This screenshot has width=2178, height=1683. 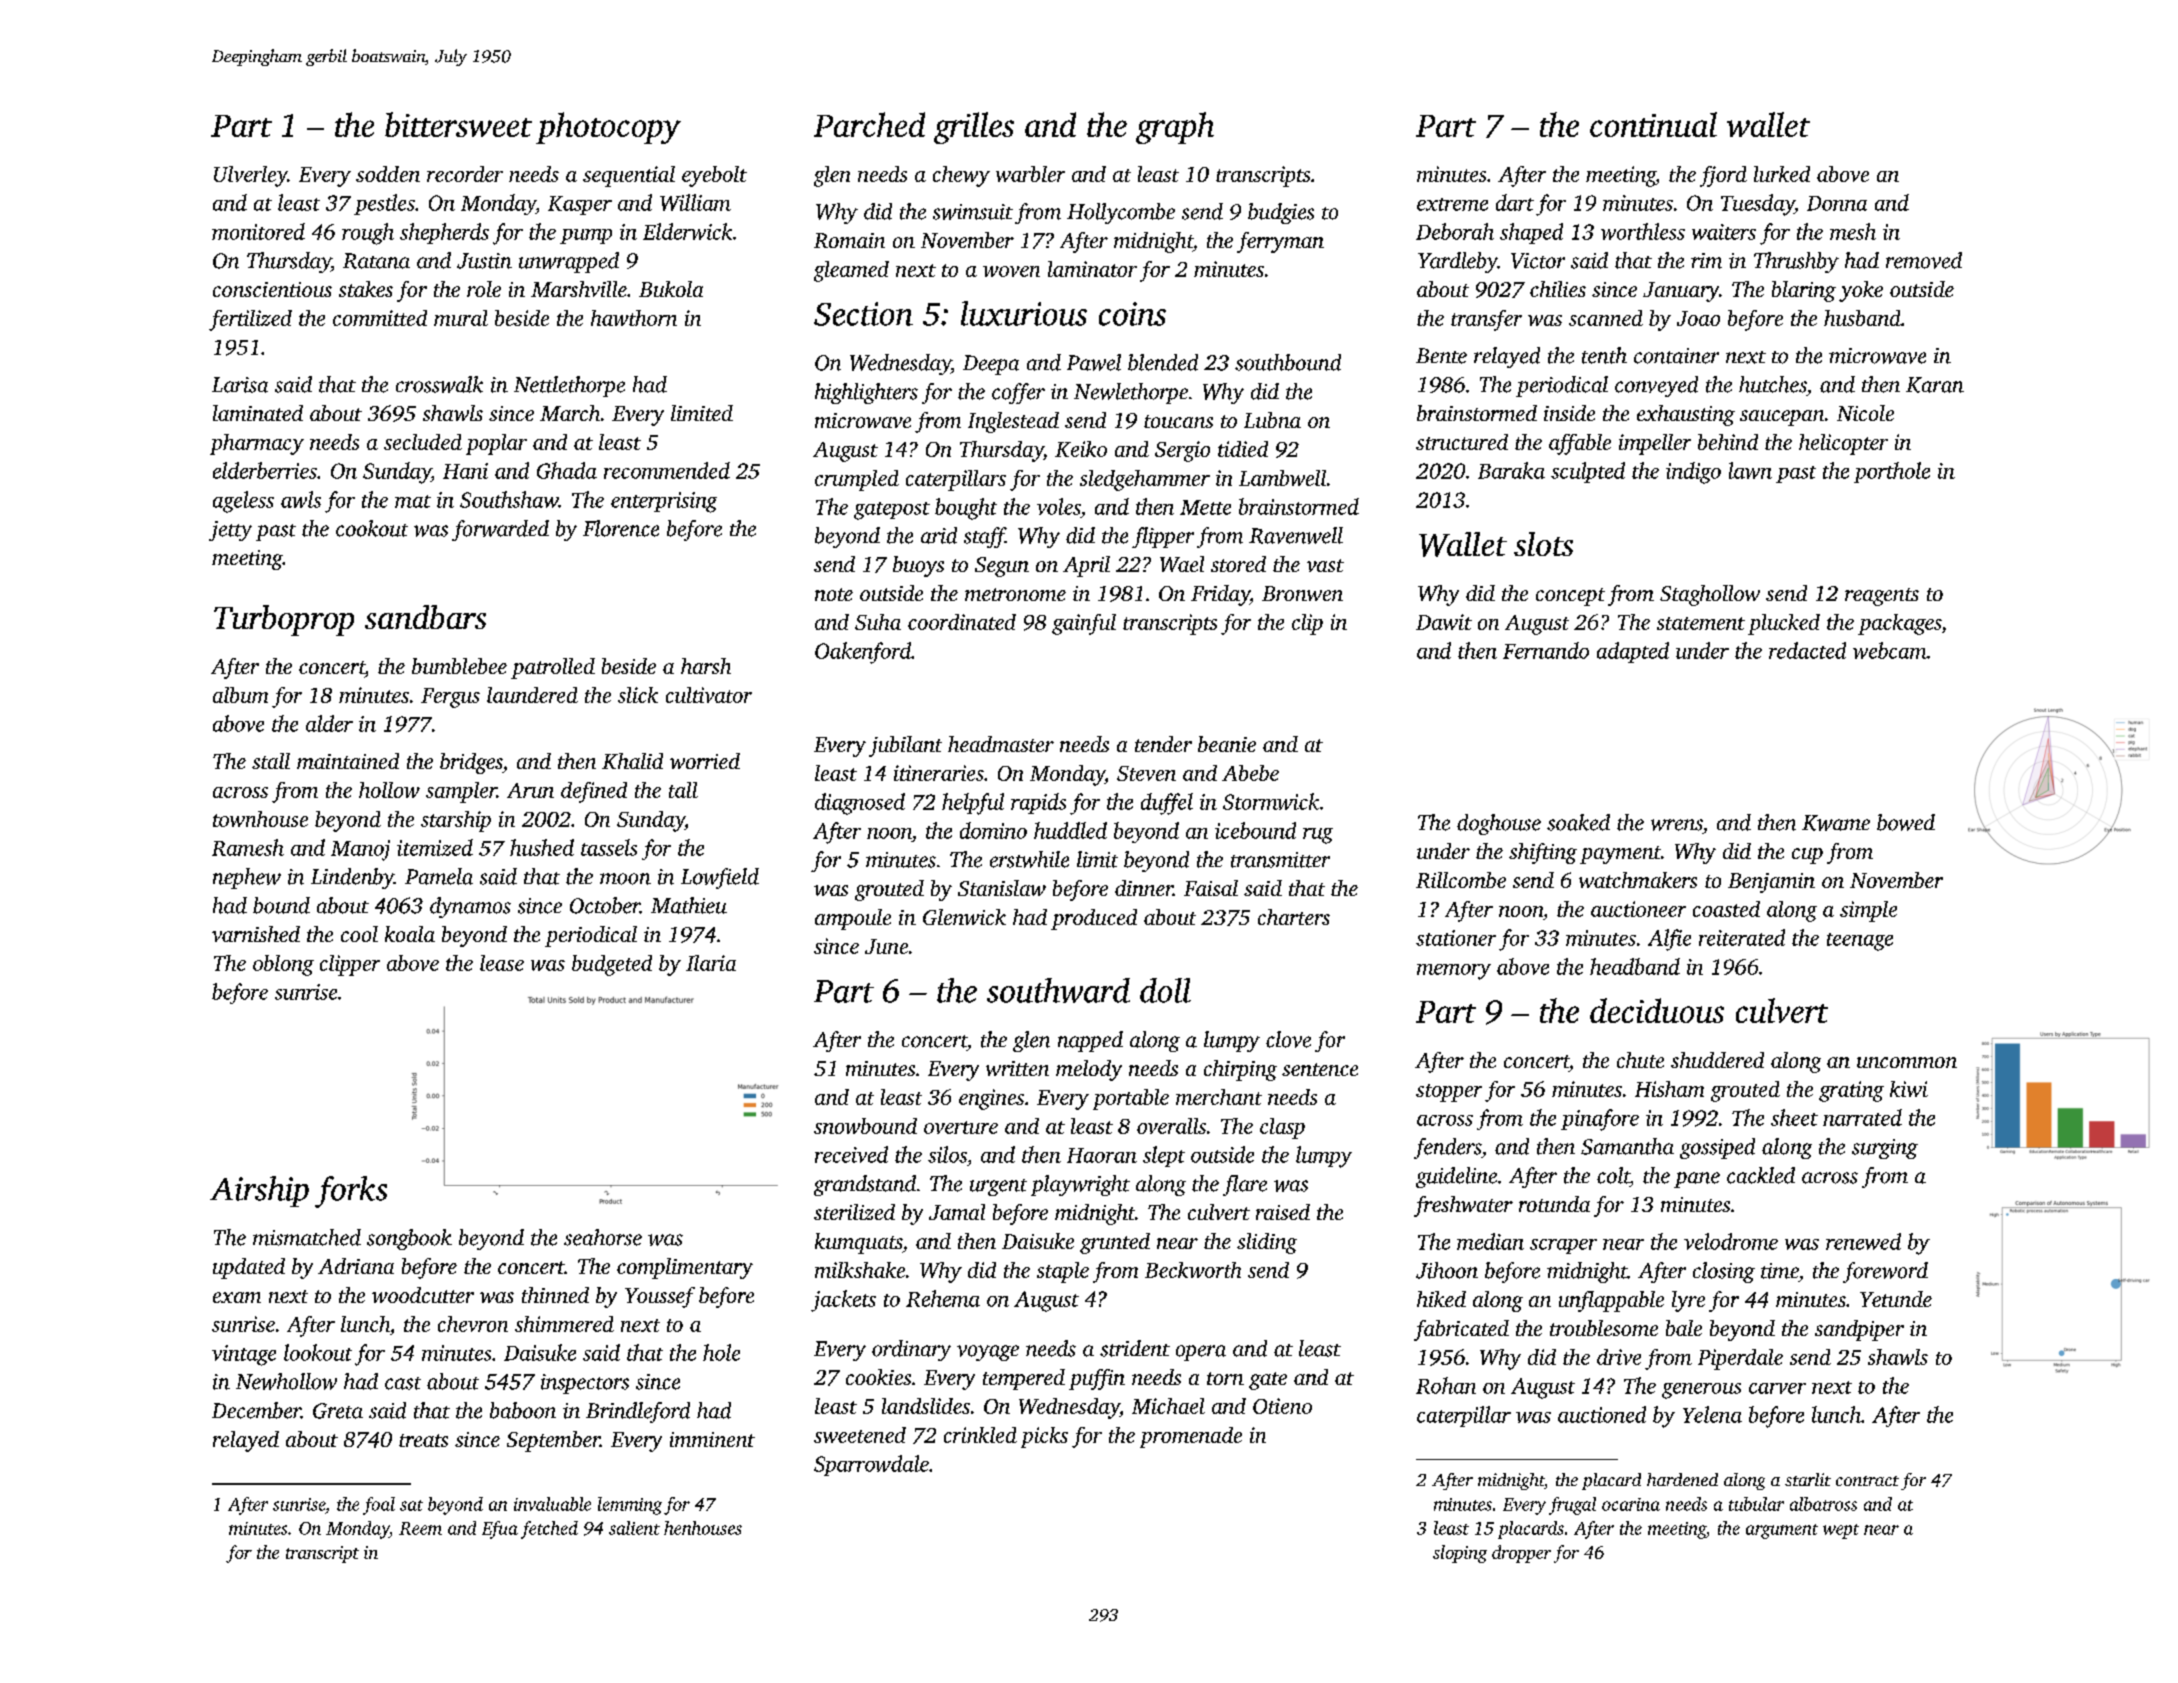 What do you see at coordinates (1777, 1388) in the screenshot?
I see `carver` at bounding box center [1777, 1388].
